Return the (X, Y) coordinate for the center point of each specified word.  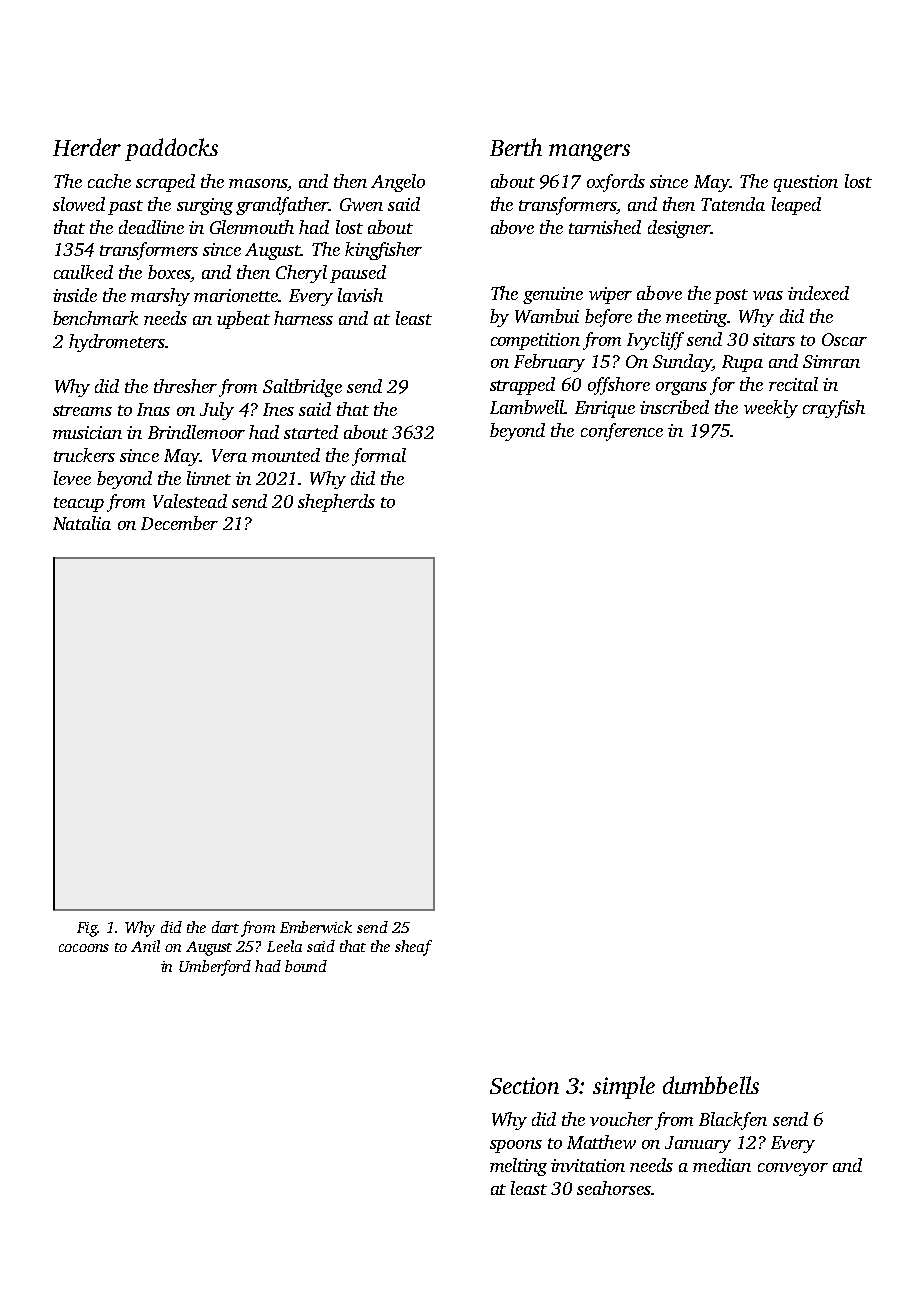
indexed (818, 293)
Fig (87, 929)
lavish (360, 295)
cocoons (84, 948)
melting (518, 1167)
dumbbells (711, 1085)
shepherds (336, 503)
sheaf (413, 948)
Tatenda (733, 204)
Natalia (82, 523)
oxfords (616, 183)
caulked (83, 272)
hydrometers (117, 343)
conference (622, 432)
